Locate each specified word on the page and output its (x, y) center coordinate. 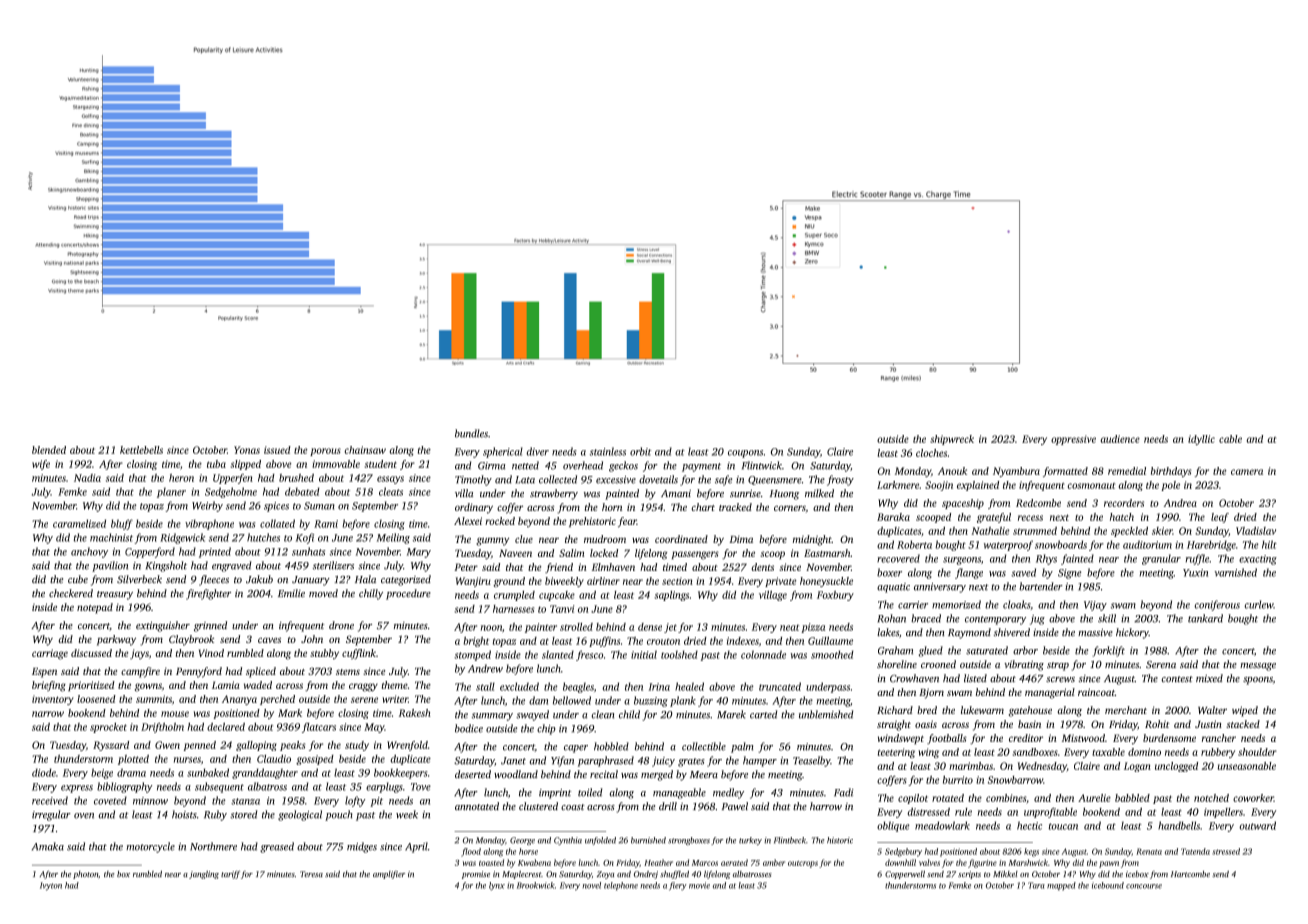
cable (1230, 439)
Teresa (311, 874)
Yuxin (1195, 573)
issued (277, 450)
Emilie (291, 593)
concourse (1144, 886)
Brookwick (536, 885)
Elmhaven (613, 567)
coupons (745, 454)
